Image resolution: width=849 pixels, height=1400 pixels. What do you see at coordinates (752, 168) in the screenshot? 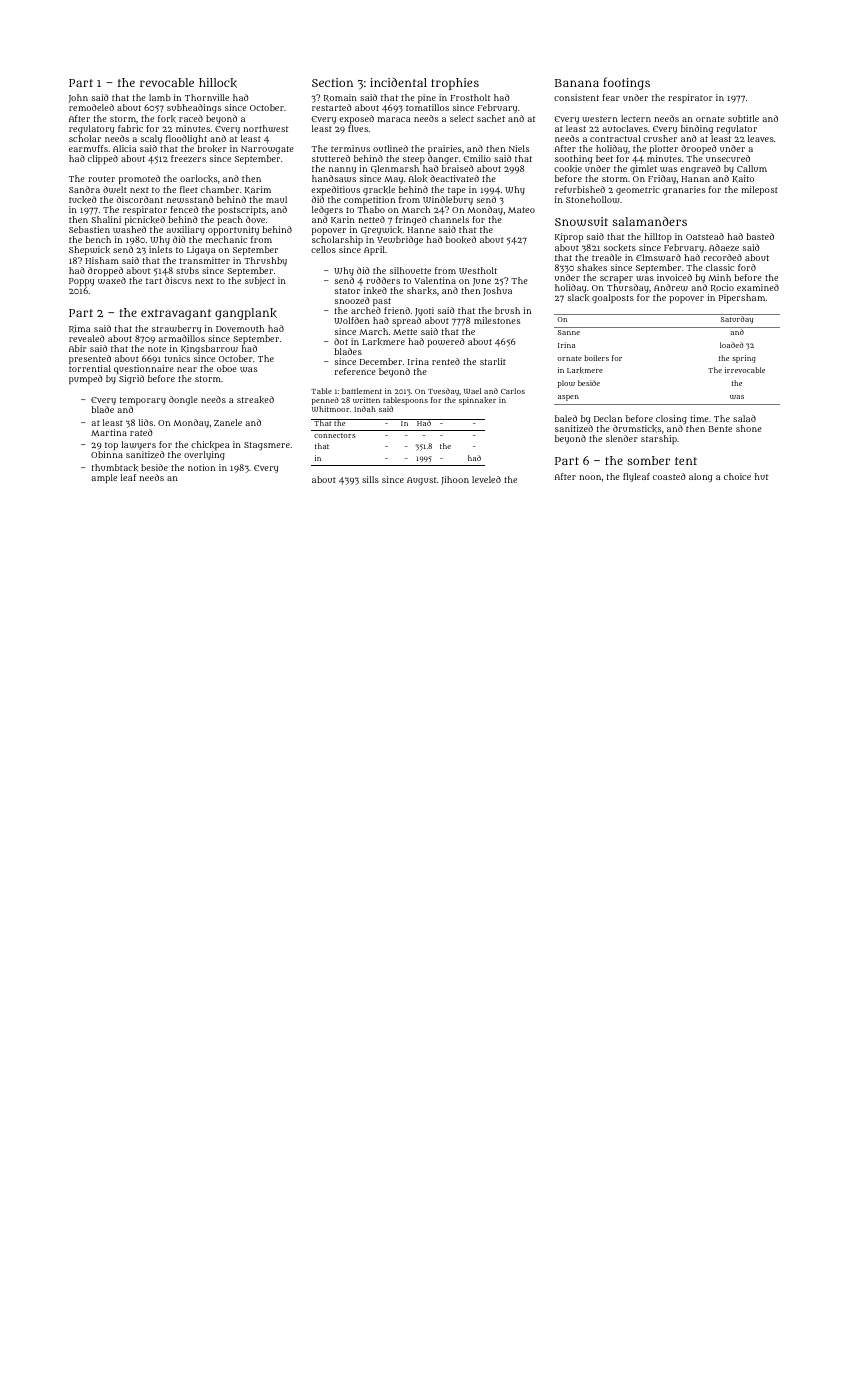
I see `Callum` at bounding box center [752, 168].
